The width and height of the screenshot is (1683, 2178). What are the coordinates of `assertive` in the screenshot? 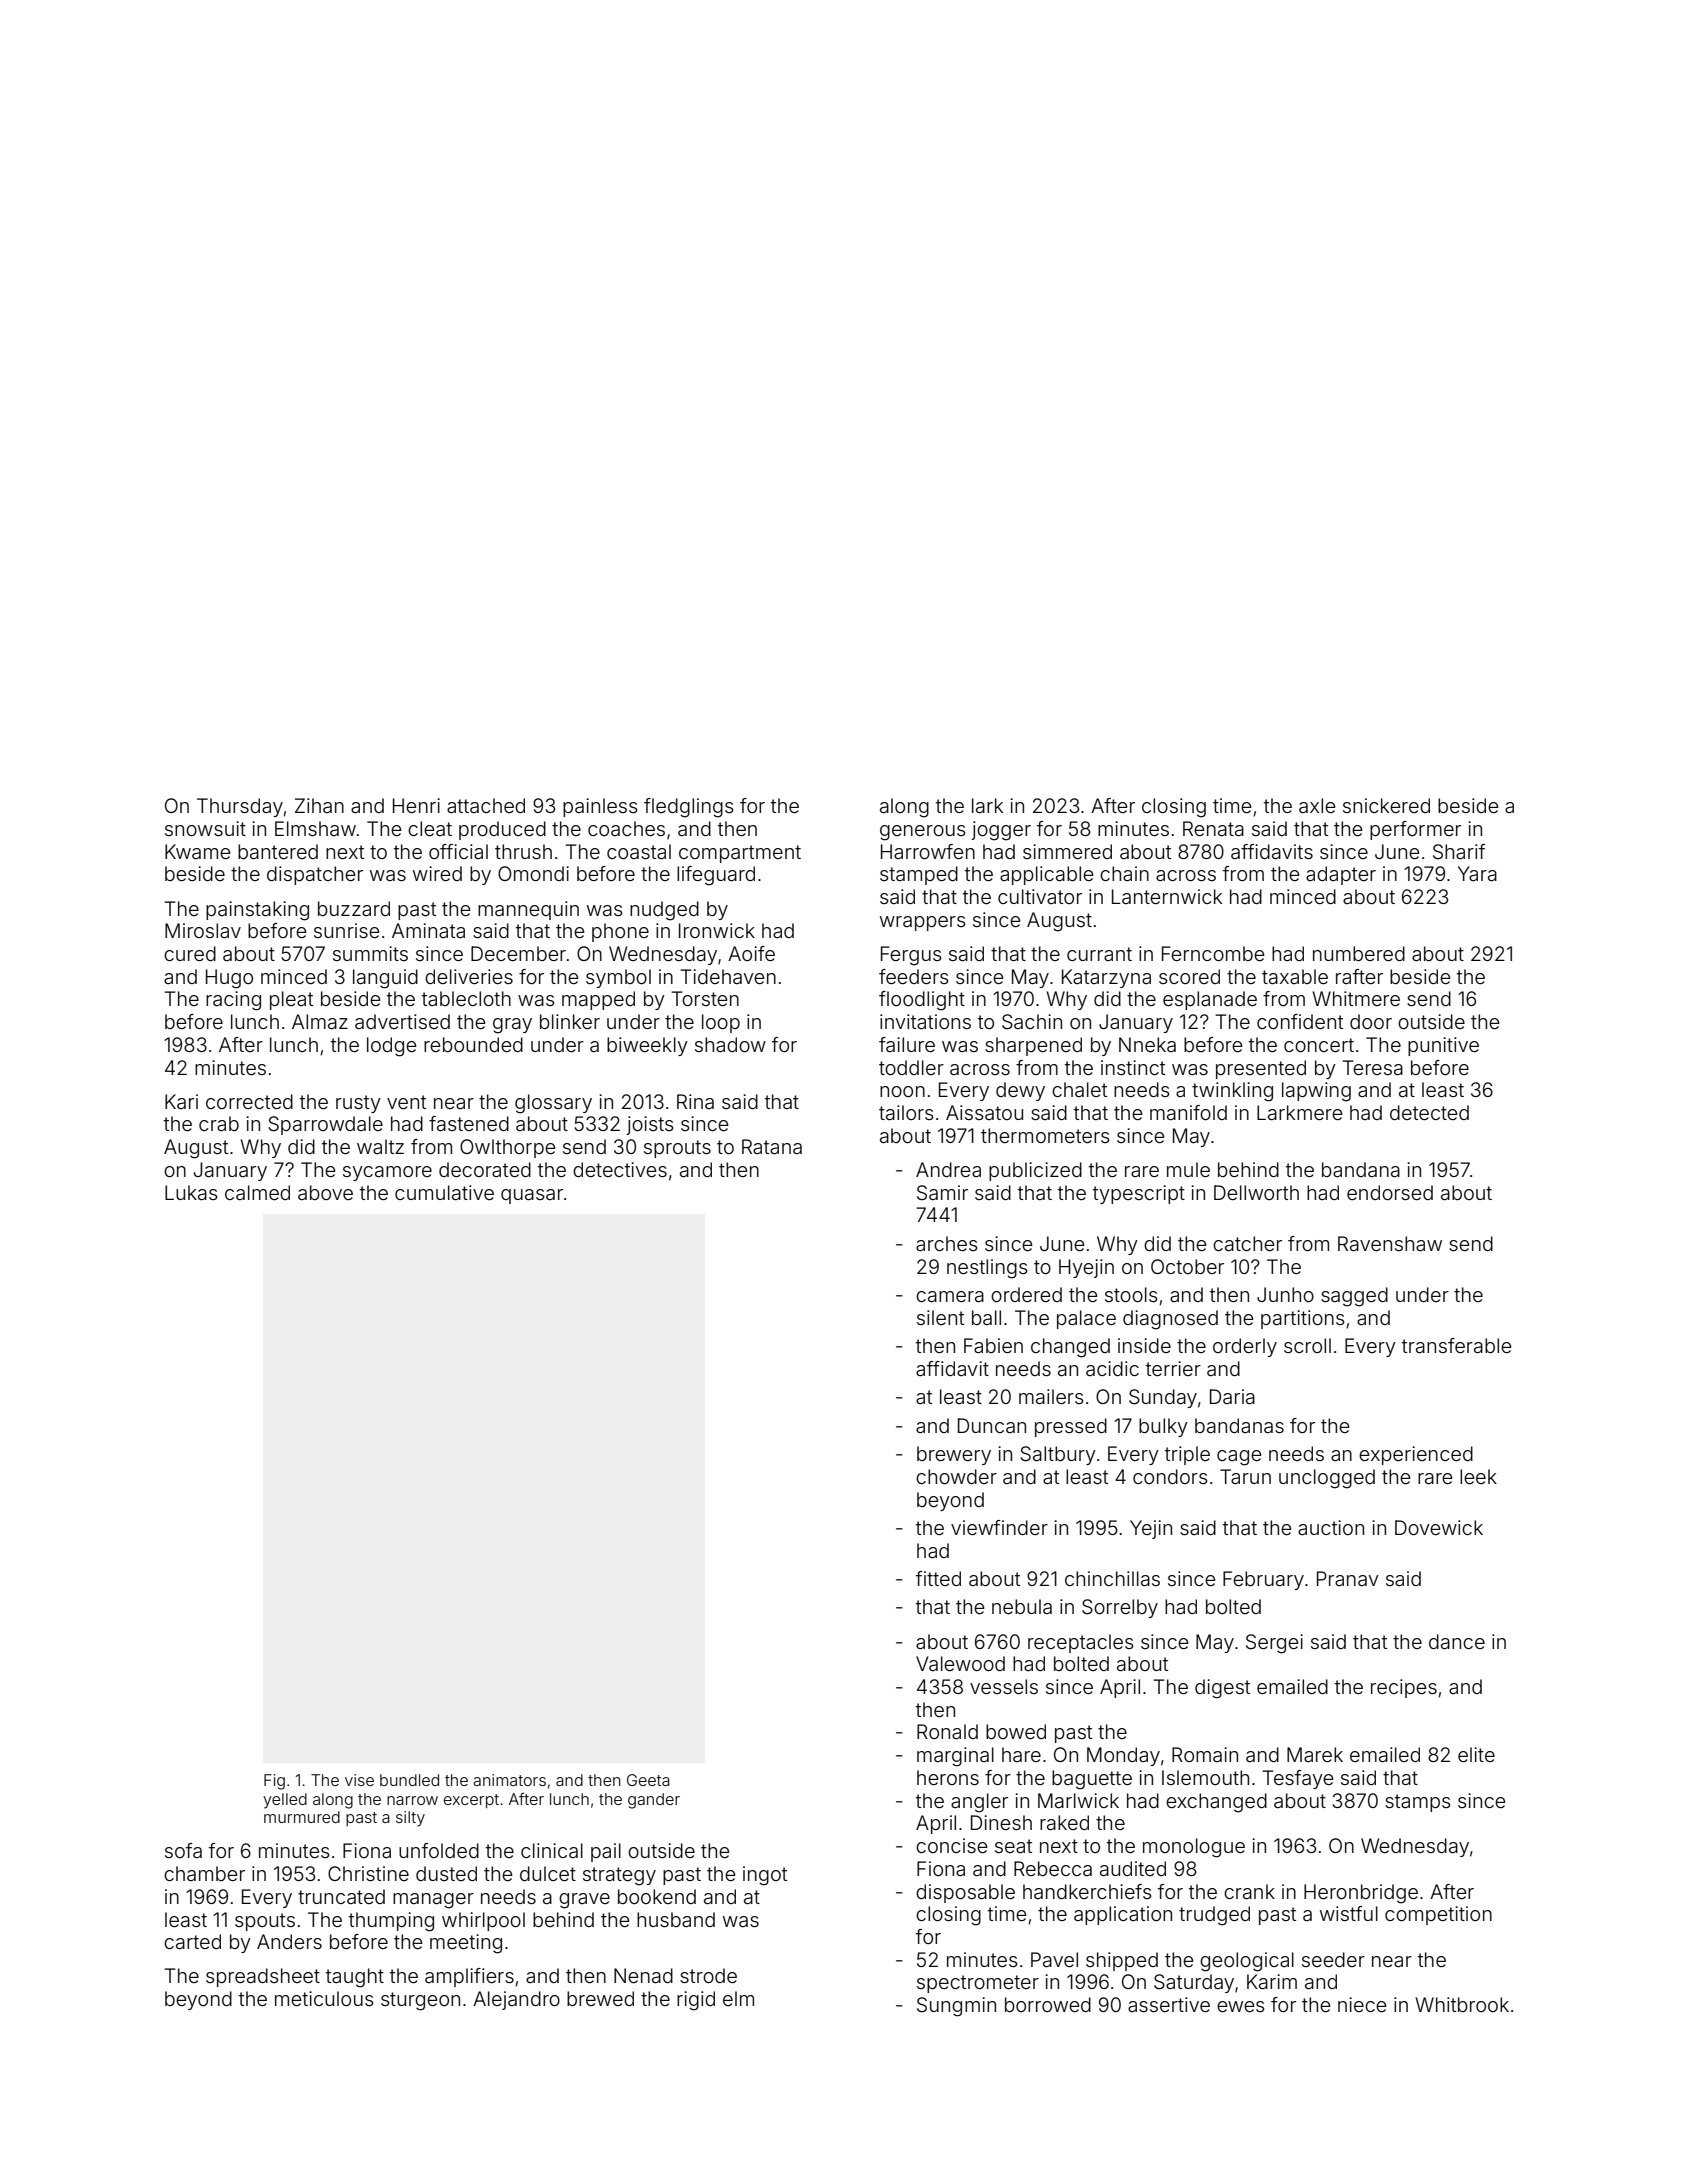 It's located at (1169, 2004).
